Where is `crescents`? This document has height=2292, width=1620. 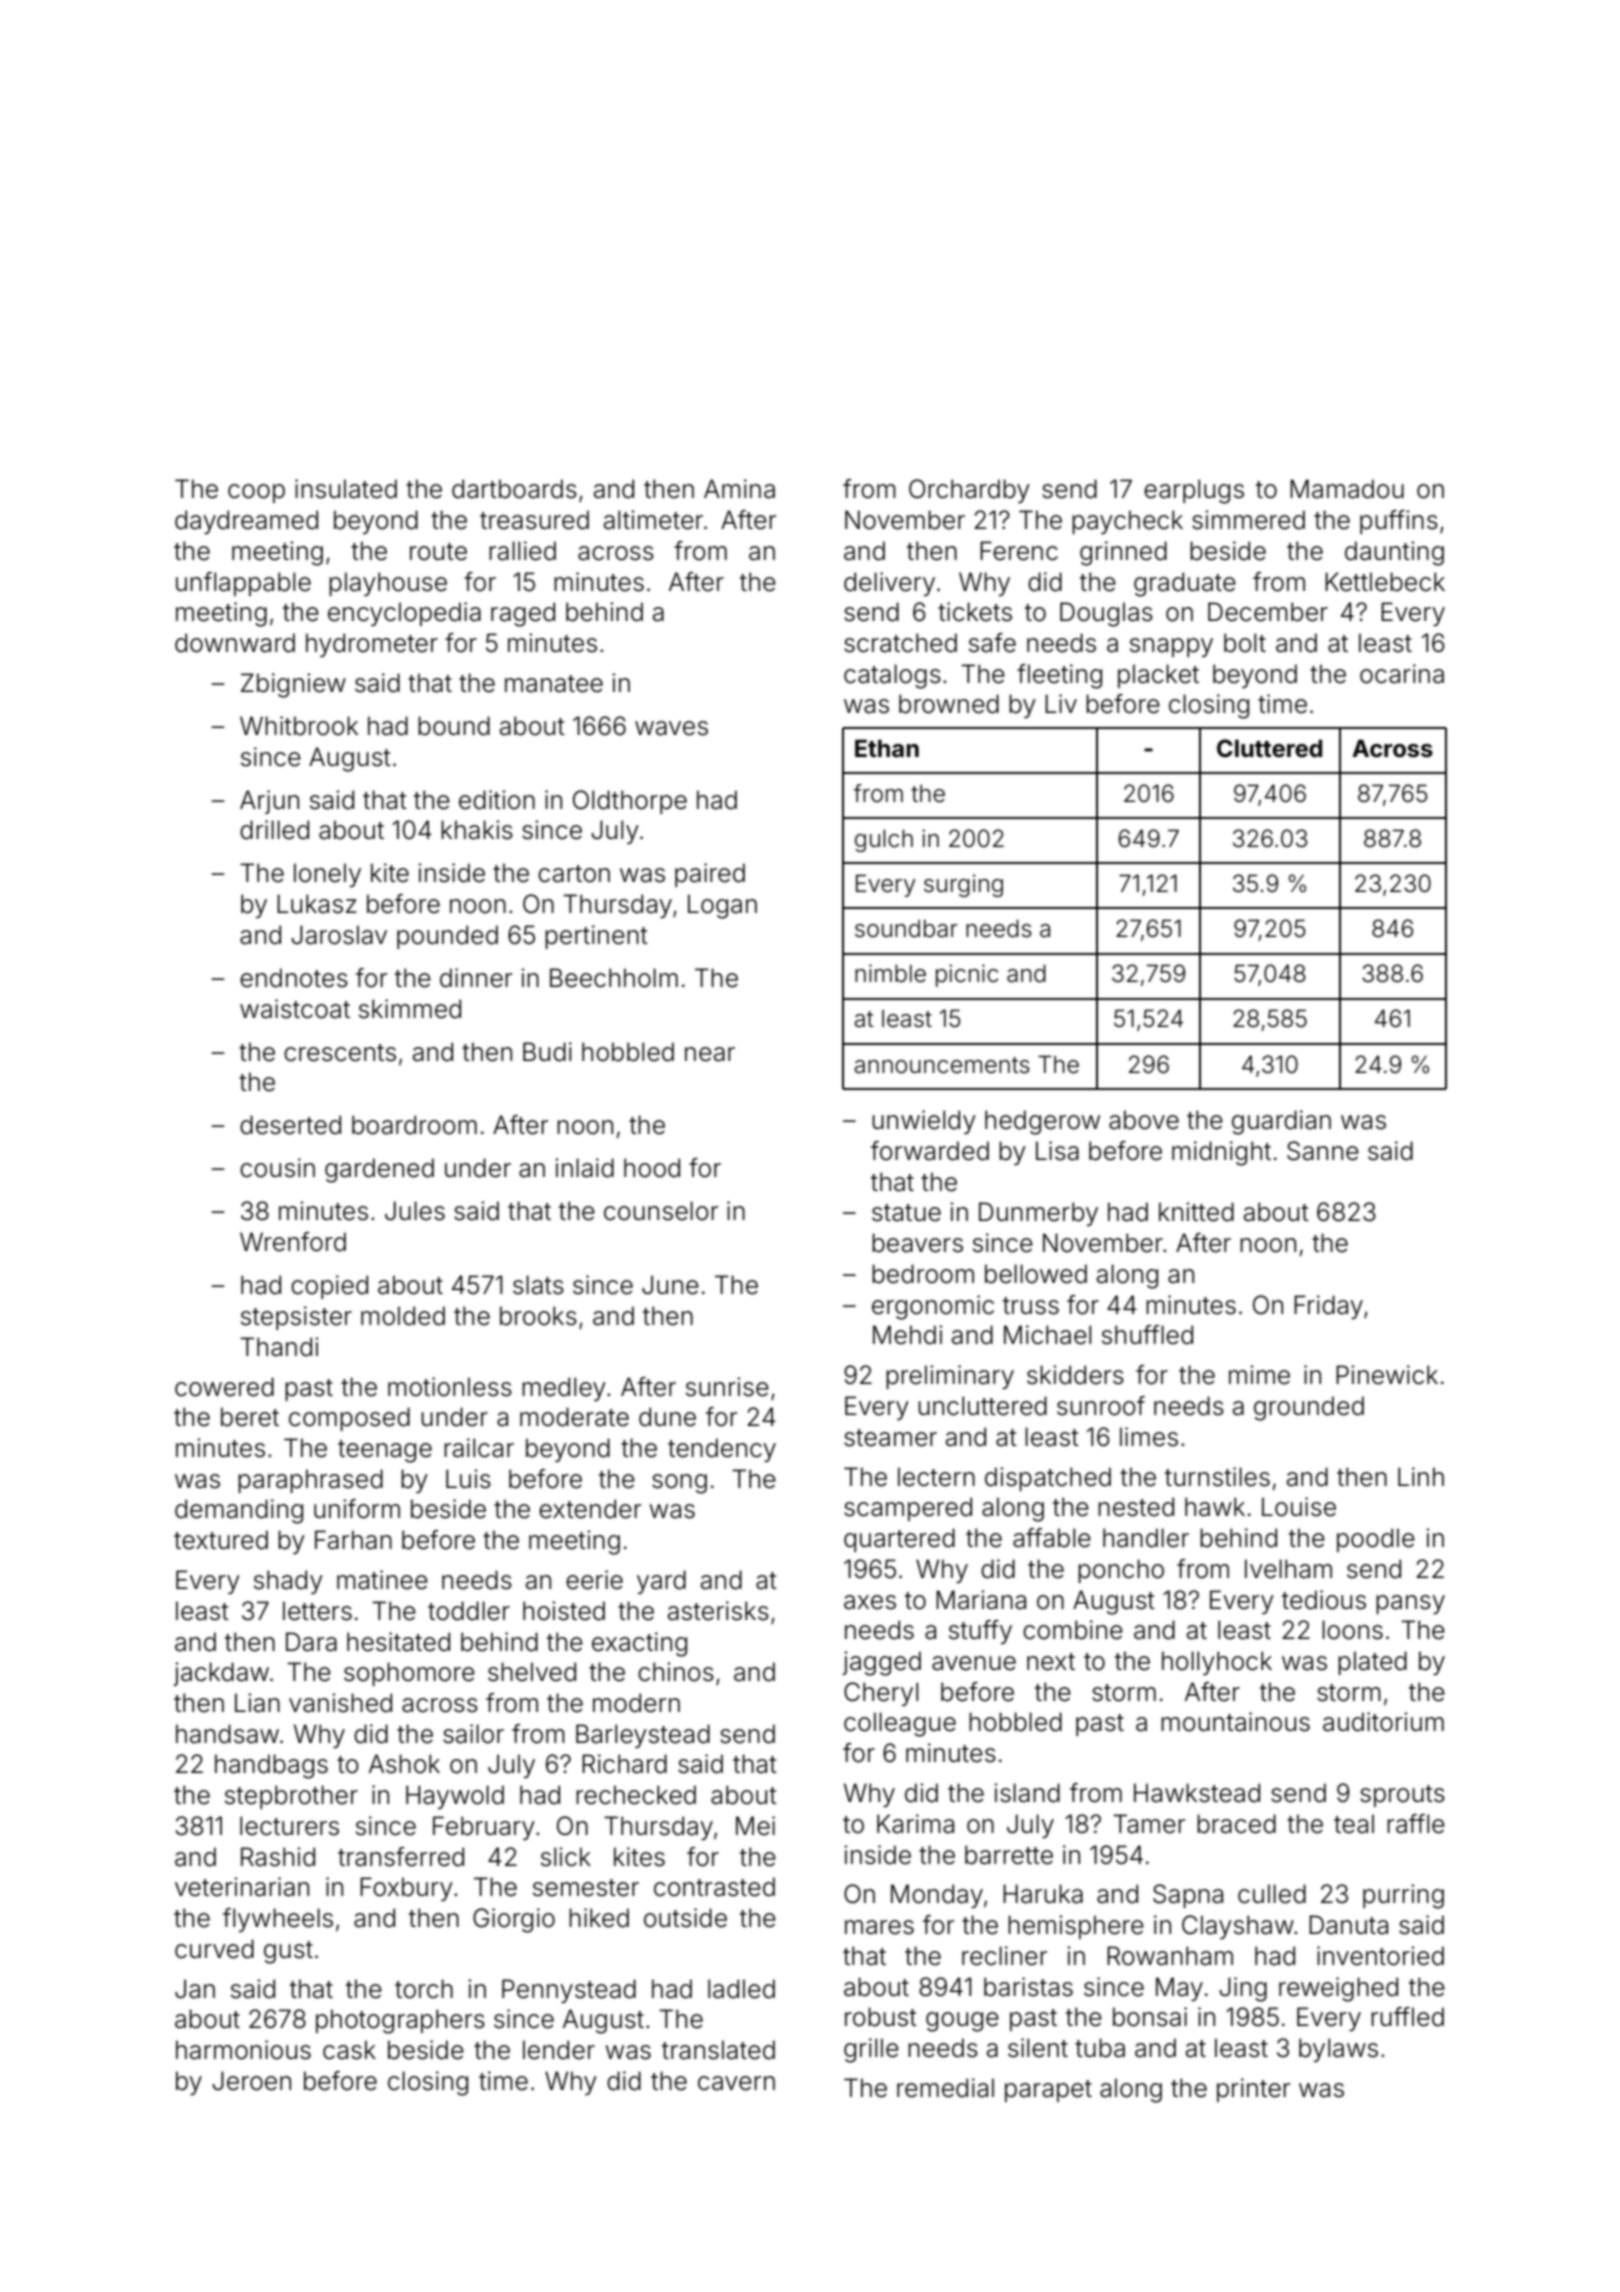
crescents is located at coordinates (340, 1053).
